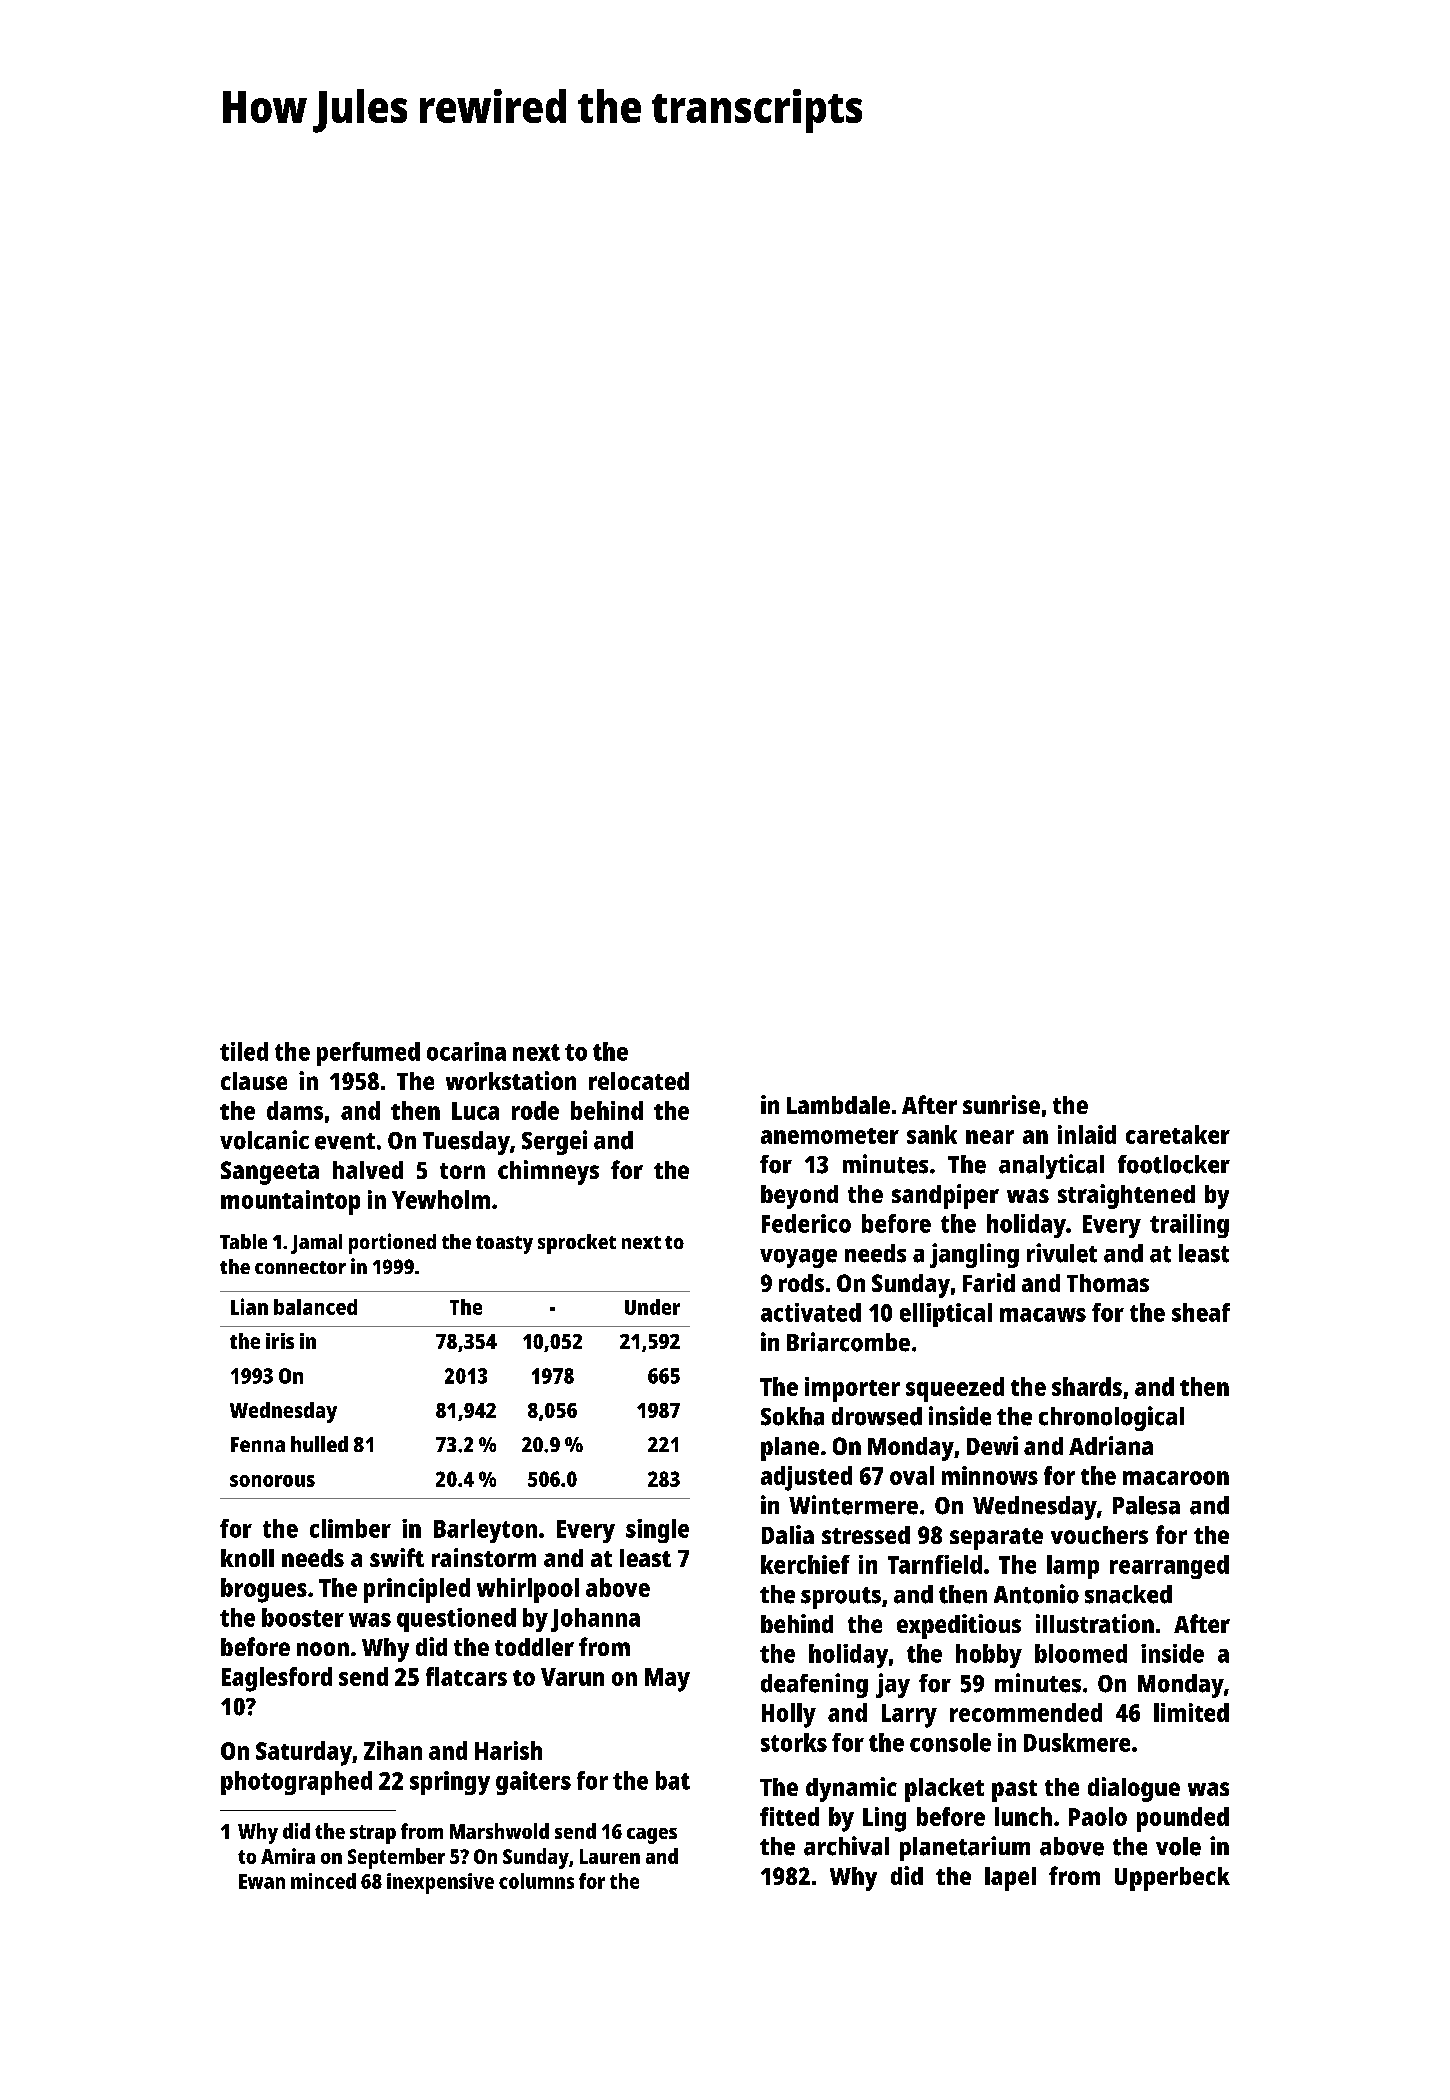  Describe the element at coordinates (667, 1680) in the page. I see `May` at that location.
